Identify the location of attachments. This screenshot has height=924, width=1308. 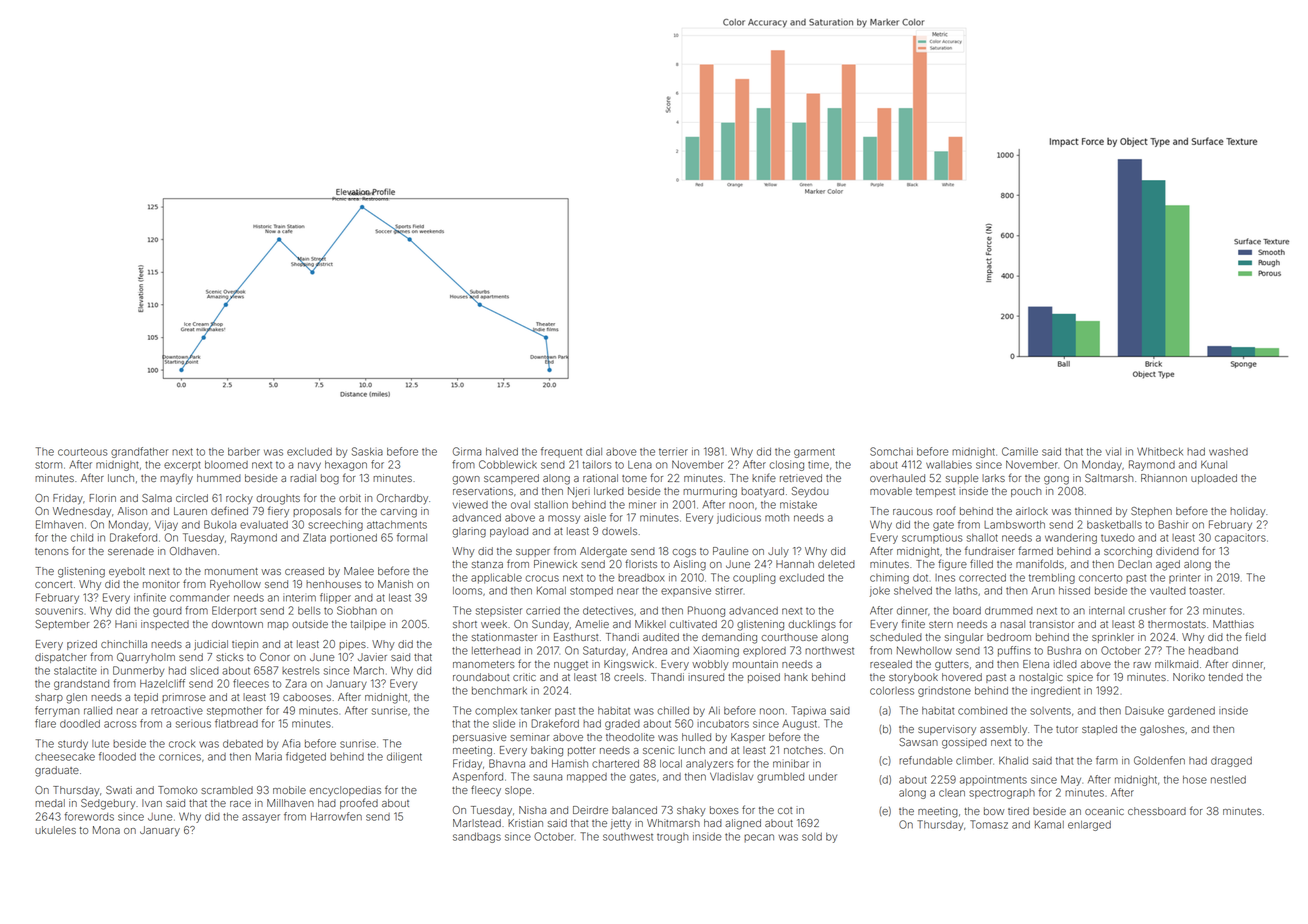
(397, 525).
